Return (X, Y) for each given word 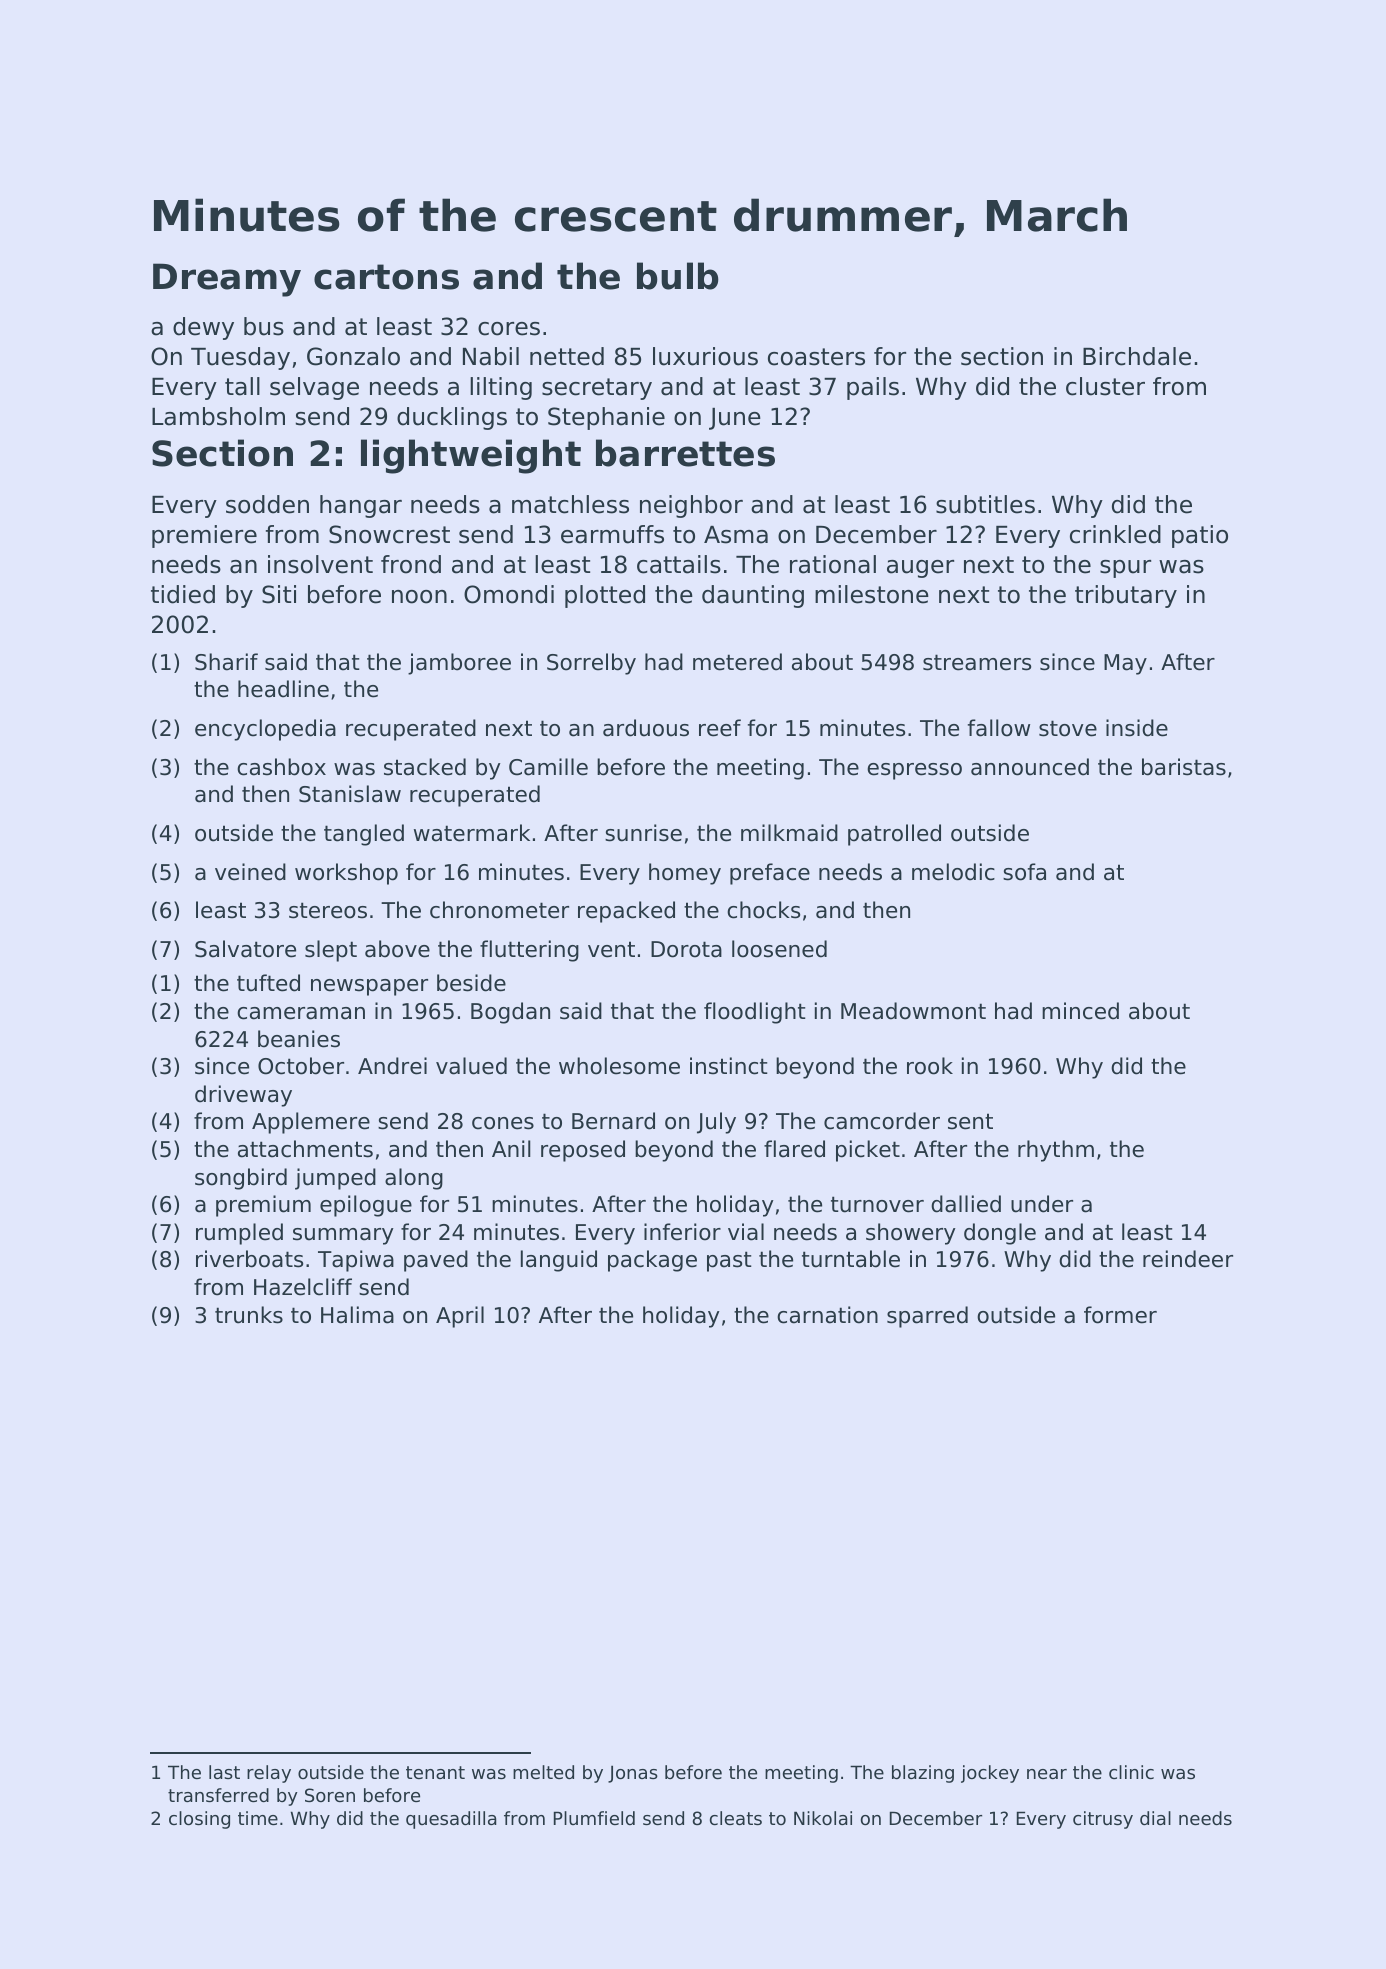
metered (737, 662)
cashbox (281, 767)
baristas (1184, 767)
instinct (729, 1066)
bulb (678, 276)
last (224, 1772)
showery (910, 1234)
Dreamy (227, 280)
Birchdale (1137, 356)
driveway (243, 1096)
